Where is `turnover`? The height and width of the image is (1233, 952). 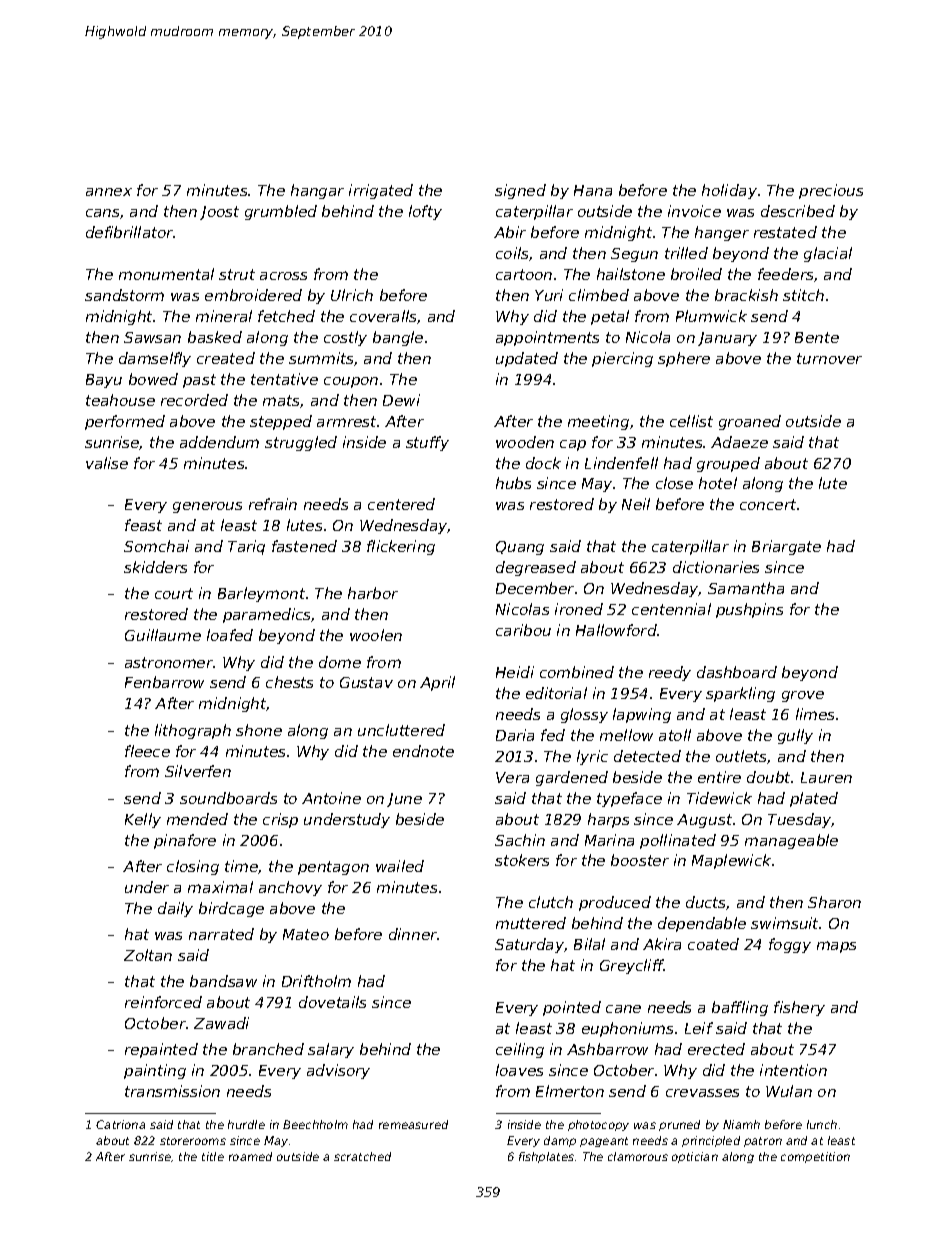 turnover is located at coordinates (829, 358).
